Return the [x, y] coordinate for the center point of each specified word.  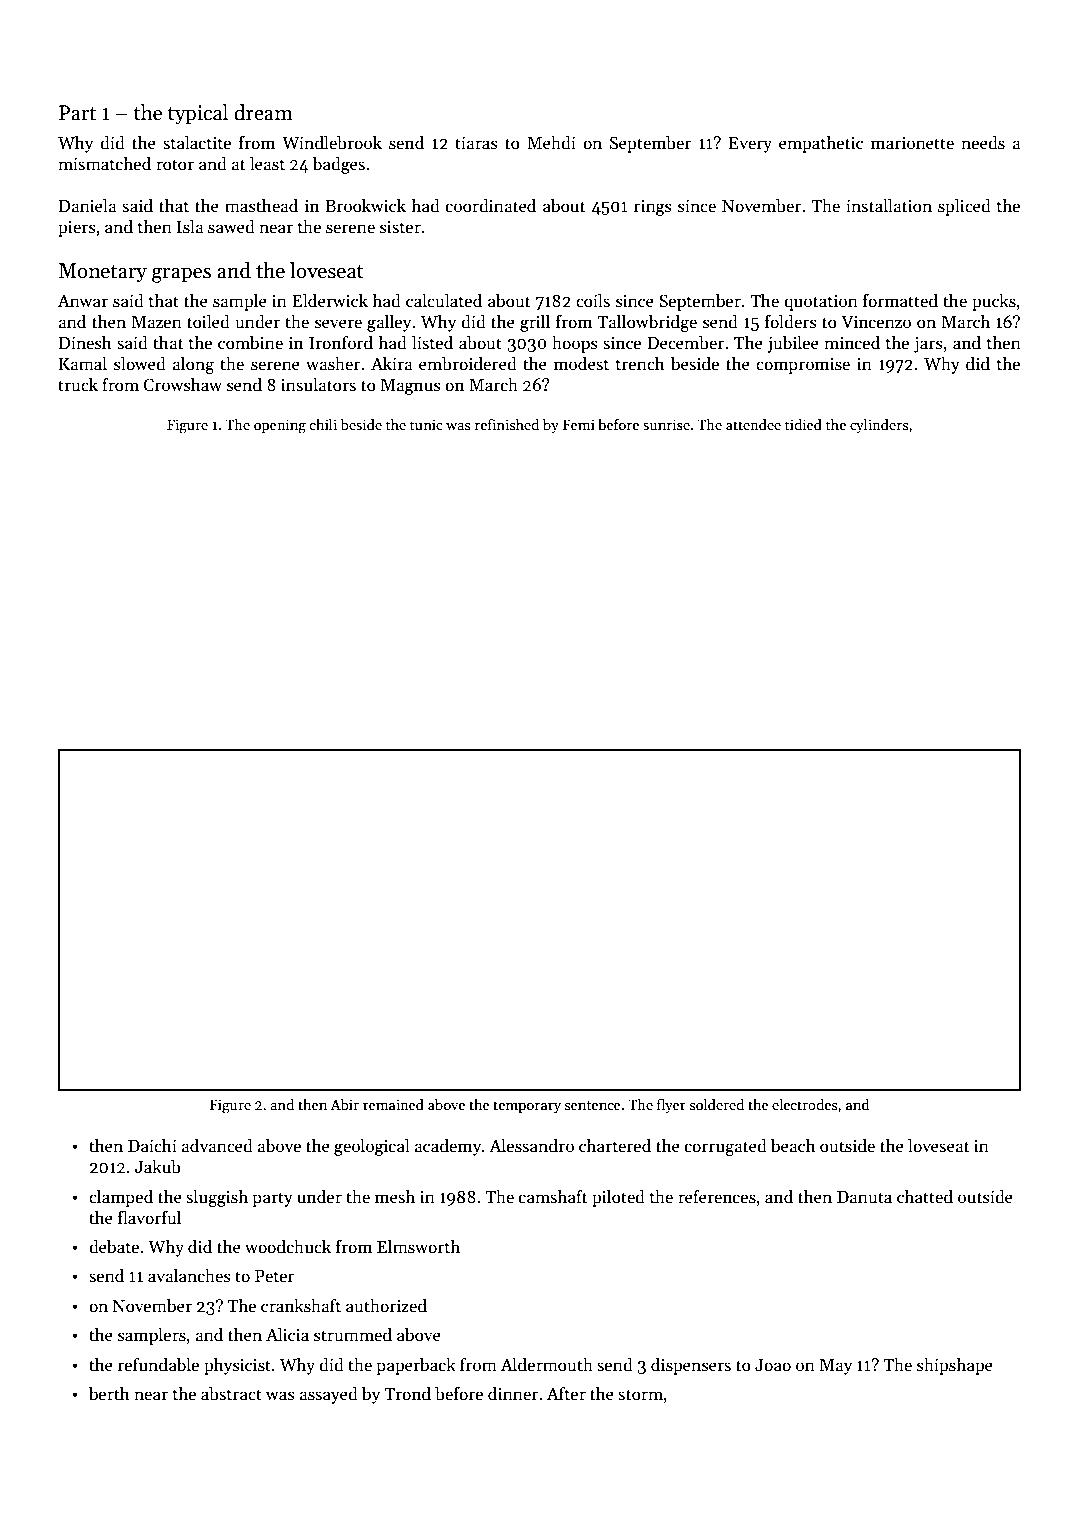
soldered [717, 1104]
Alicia [287, 1334]
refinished [507, 424]
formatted [900, 301]
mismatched [104, 164]
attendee [753, 424]
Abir [344, 1104]
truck [78, 385]
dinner [513, 1394]
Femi [579, 424]
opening [280, 426]
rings [652, 207]
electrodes [804, 1104]
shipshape [955, 1366]
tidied [803, 424]
